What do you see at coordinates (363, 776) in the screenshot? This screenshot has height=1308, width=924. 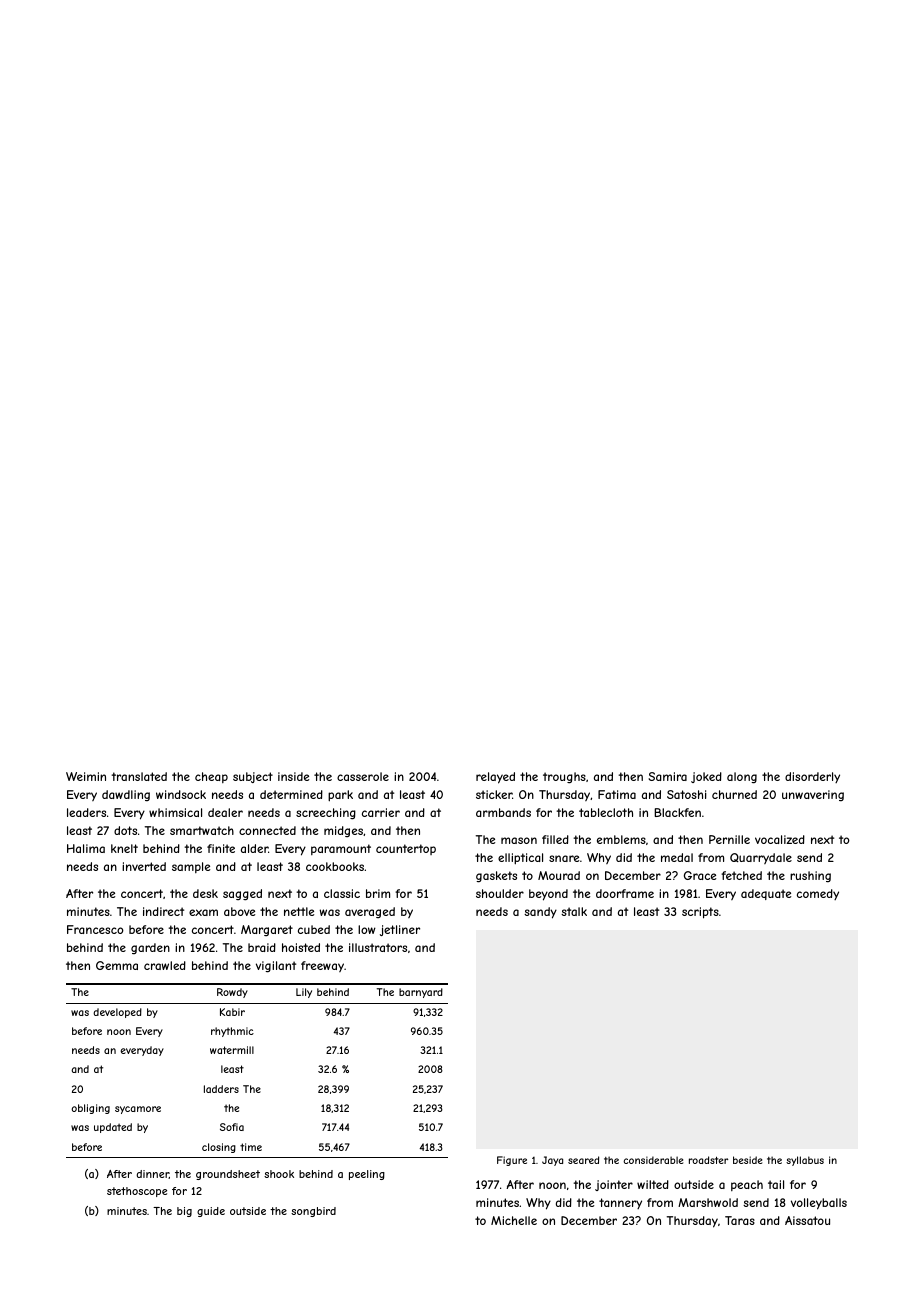 I see `casserole` at bounding box center [363, 776].
